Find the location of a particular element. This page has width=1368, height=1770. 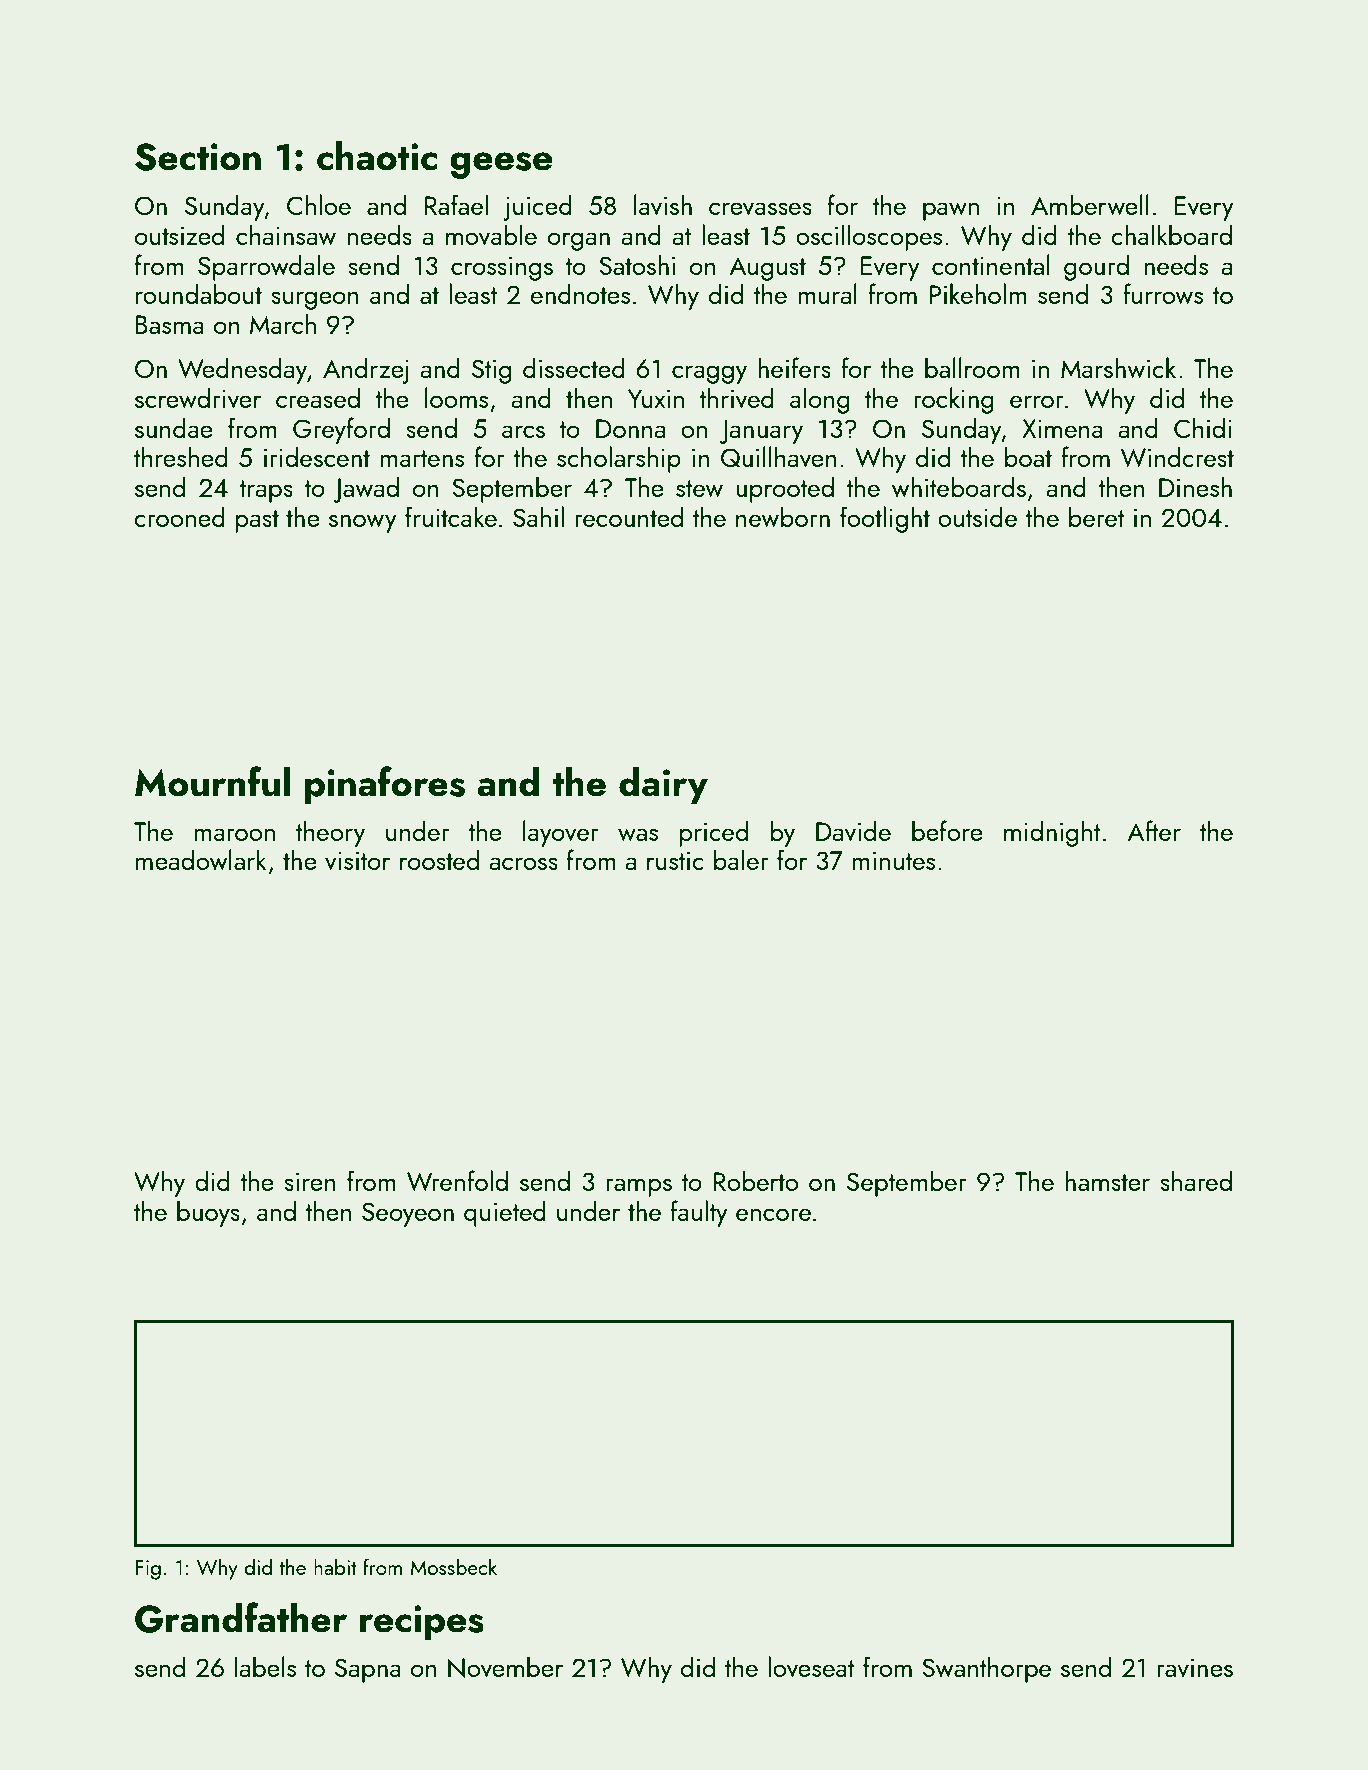

faulty is located at coordinates (699, 1213).
